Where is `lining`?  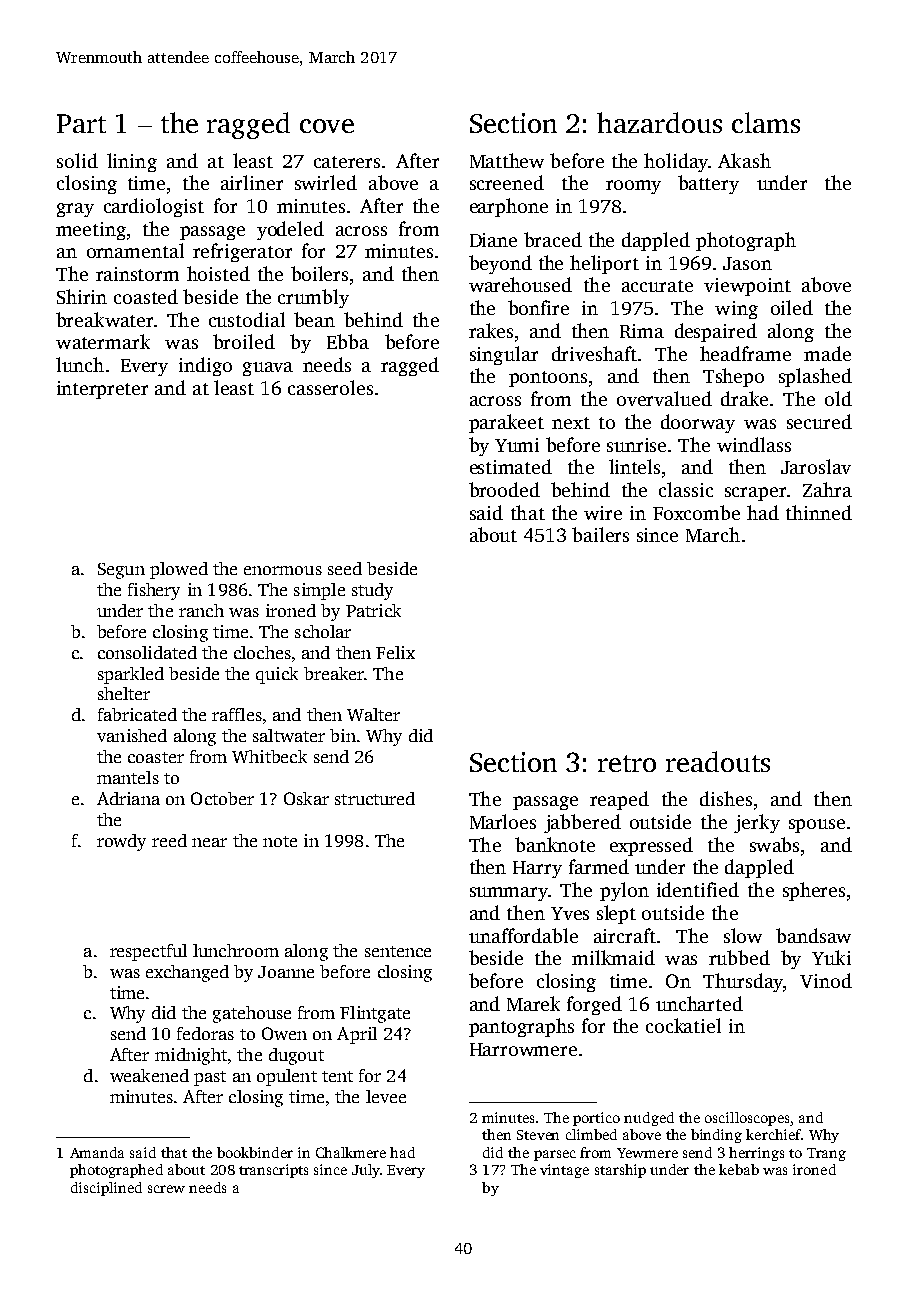 lining is located at coordinates (132, 162).
